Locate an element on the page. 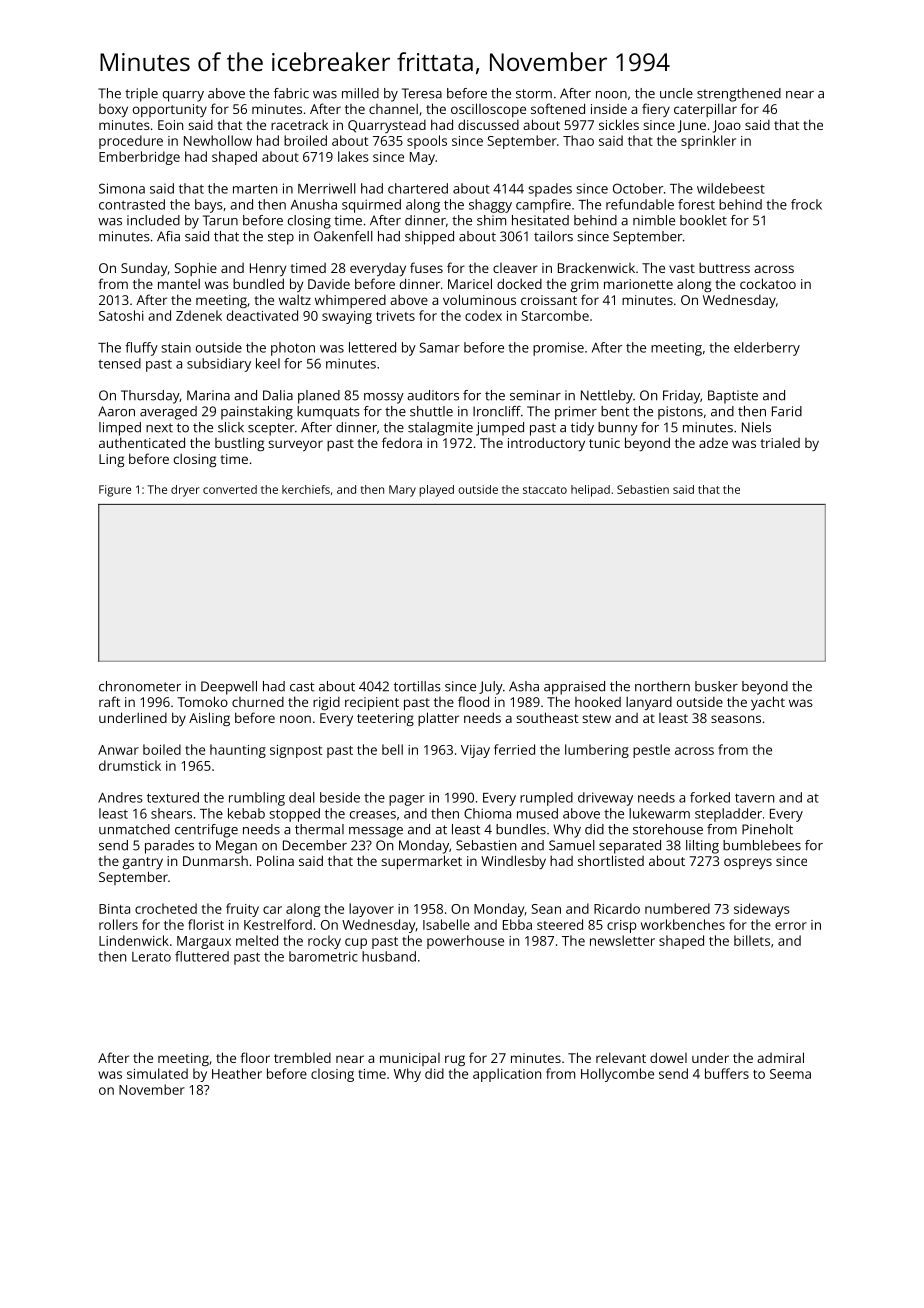 The height and width of the image is (1308, 924). surveyor is located at coordinates (295, 445).
